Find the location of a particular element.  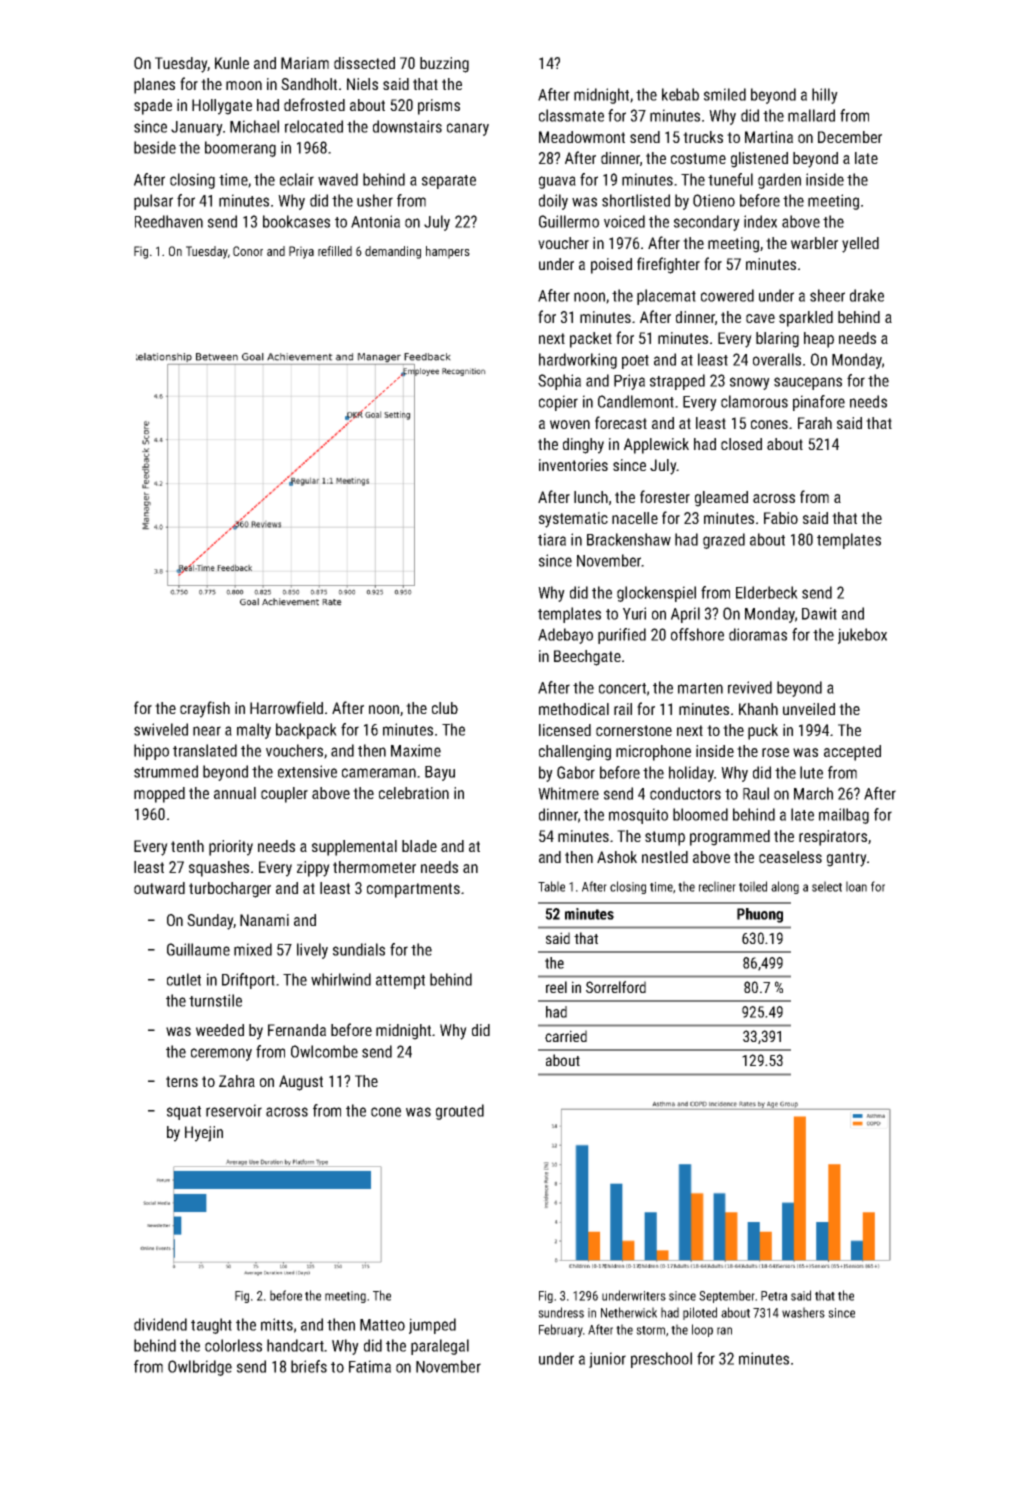

club is located at coordinates (445, 708).
